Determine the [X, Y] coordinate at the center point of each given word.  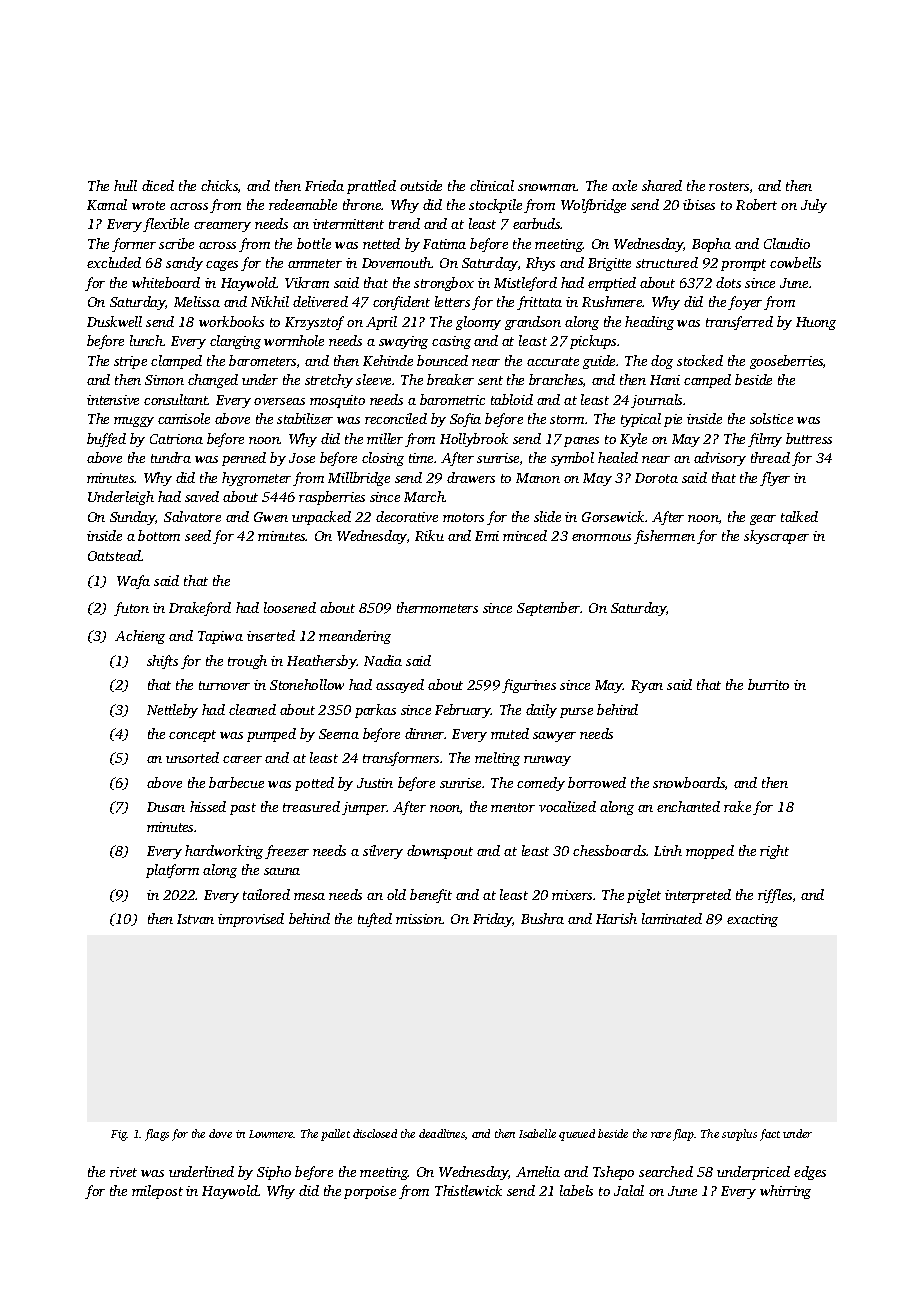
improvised [251, 920]
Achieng [140, 637]
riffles [775, 896]
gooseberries [786, 362]
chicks [219, 185]
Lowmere [271, 1134]
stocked [700, 360]
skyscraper [776, 537]
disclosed [375, 1133]
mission [419, 919]
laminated [672, 918]
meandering [355, 637]
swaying [403, 342]
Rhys [540, 264]
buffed [106, 440]
